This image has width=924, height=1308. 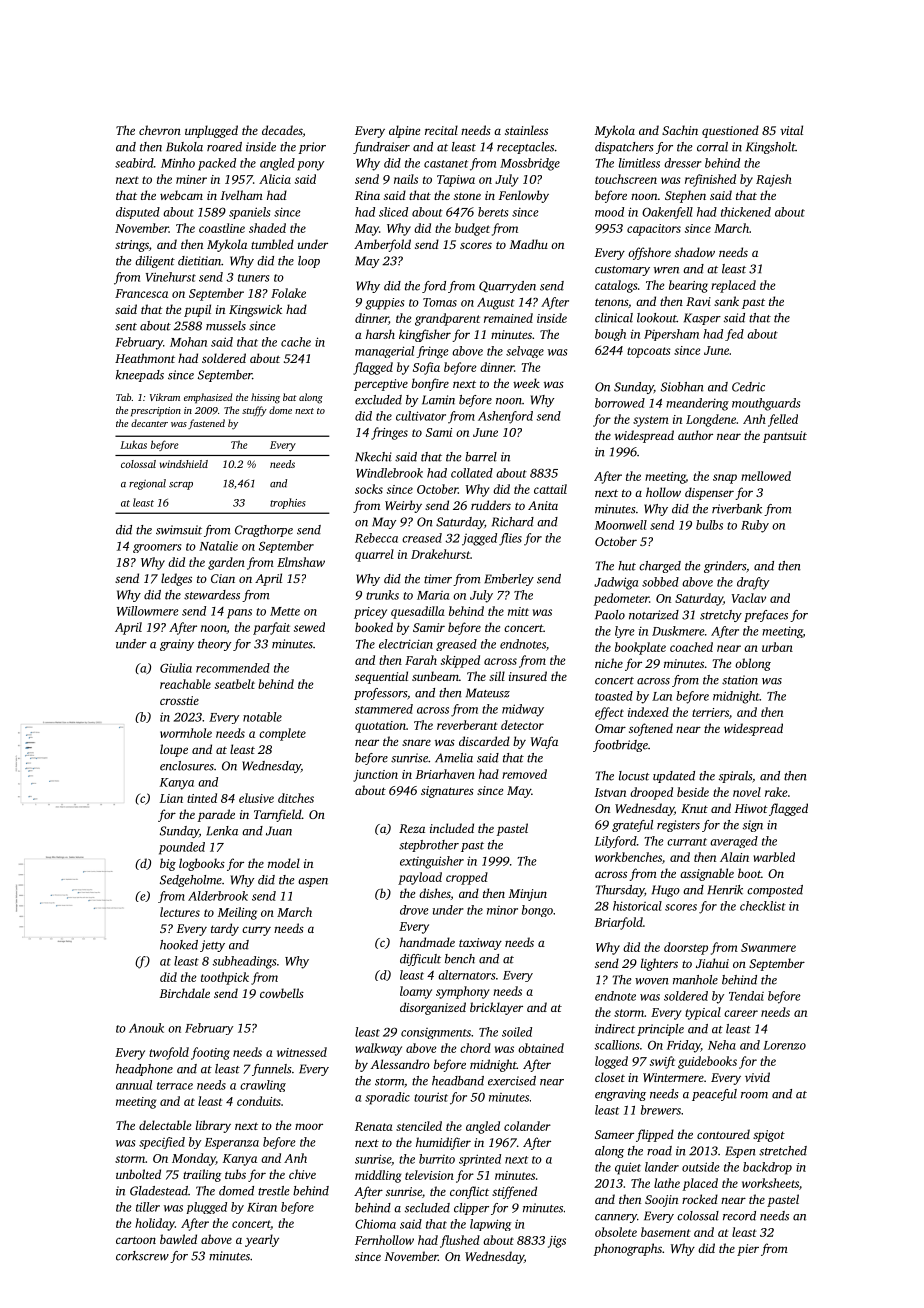 What do you see at coordinates (654, 230) in the image?
I see `capacitors` at bounding box center [654, 230].
